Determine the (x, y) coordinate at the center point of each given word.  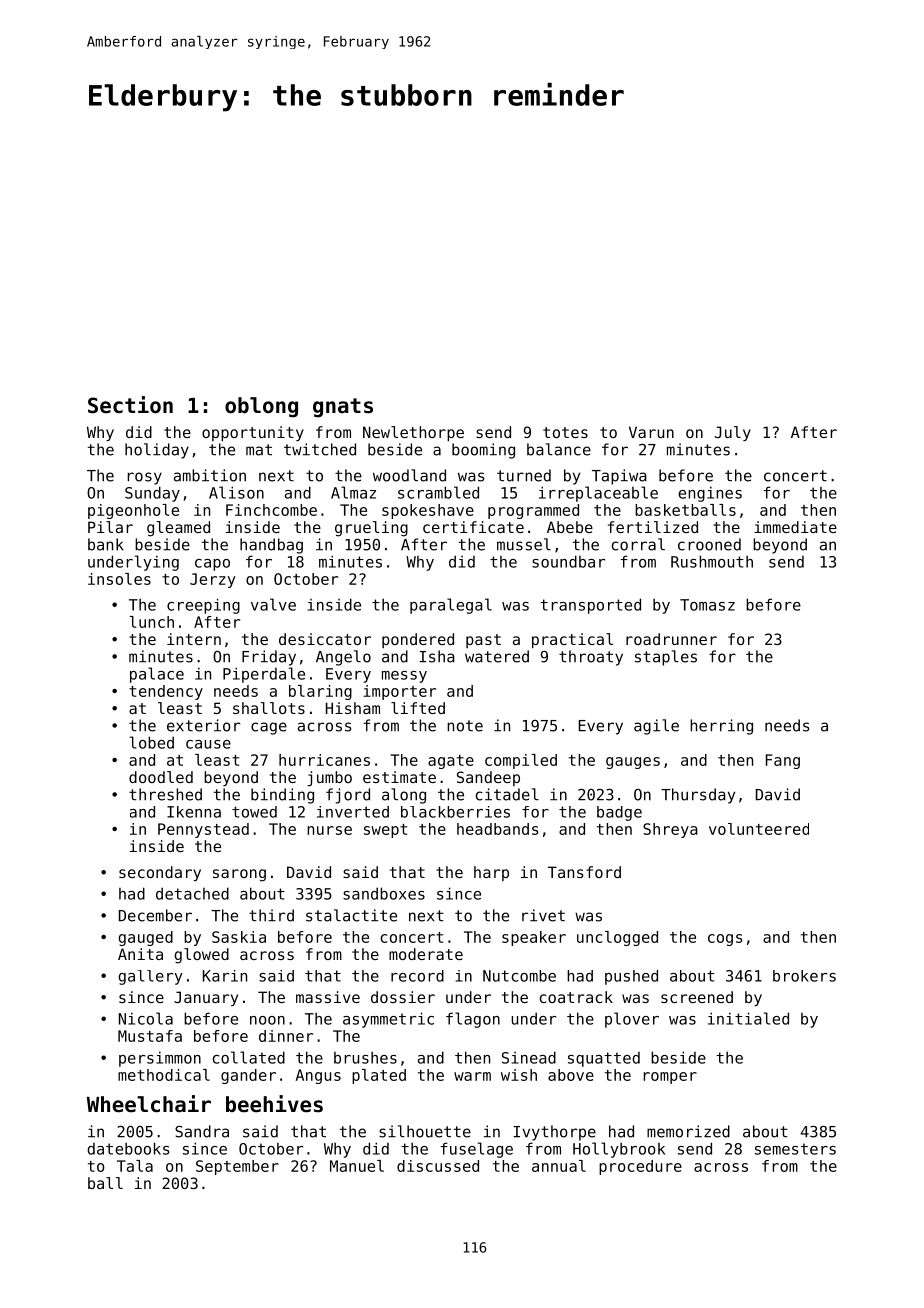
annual (559, 1166)
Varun (651, 432)
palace (157, 675)
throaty (591, 658)
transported (590, 606)
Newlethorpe (413, 433)
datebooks (128, 1148)
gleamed (178, 529)
